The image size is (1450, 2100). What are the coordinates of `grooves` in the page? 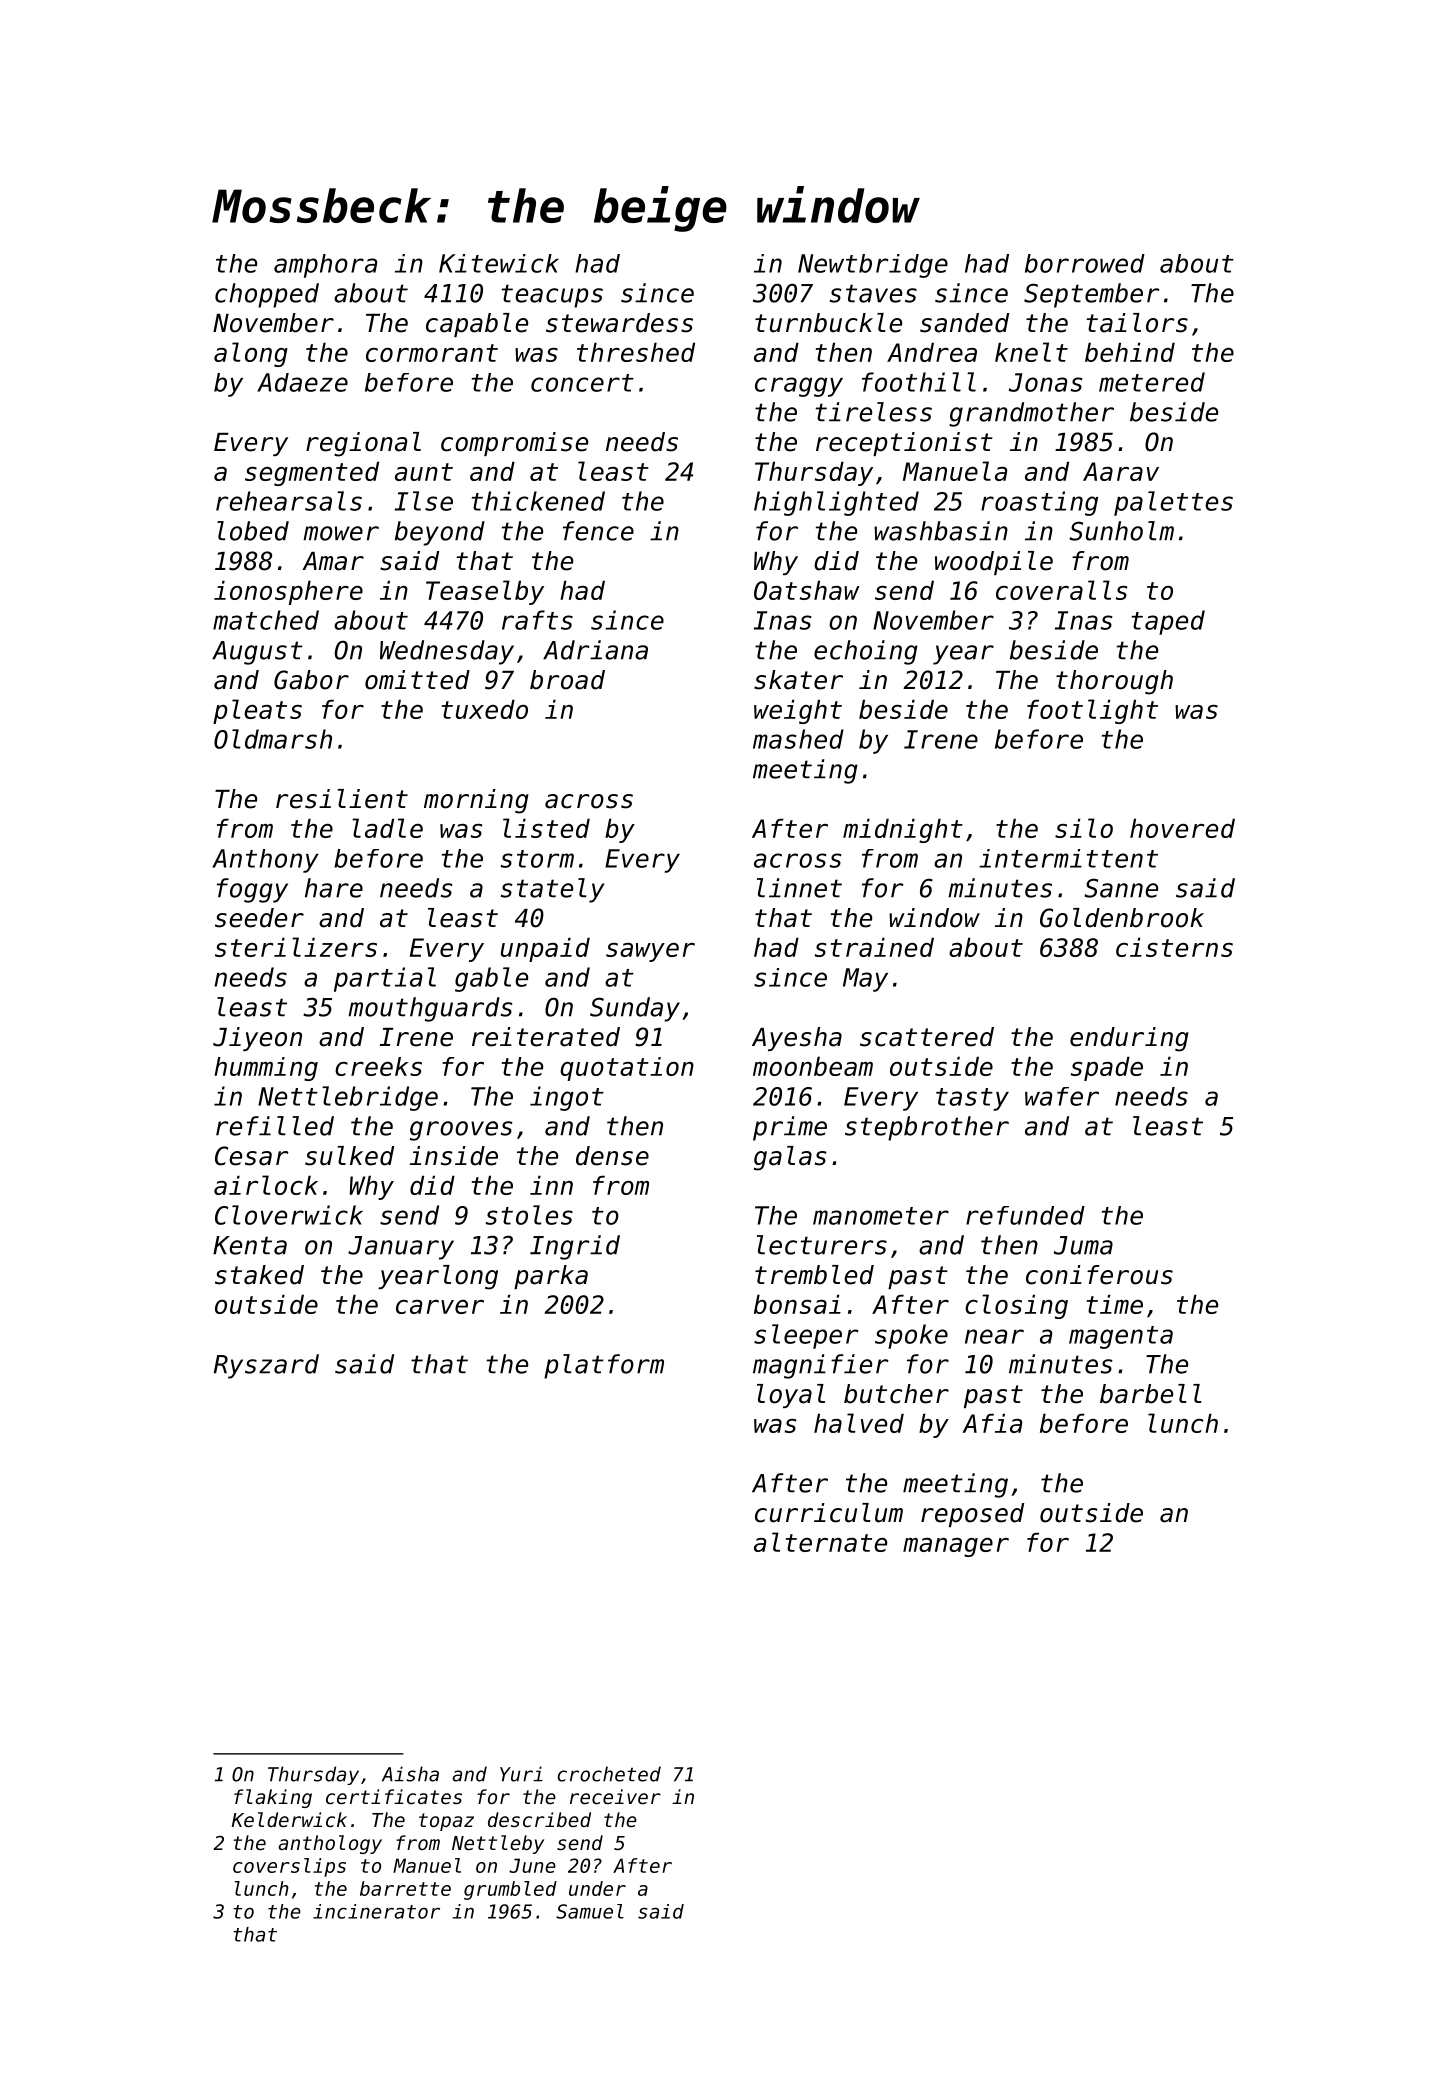 It's located at (461, 1131).
